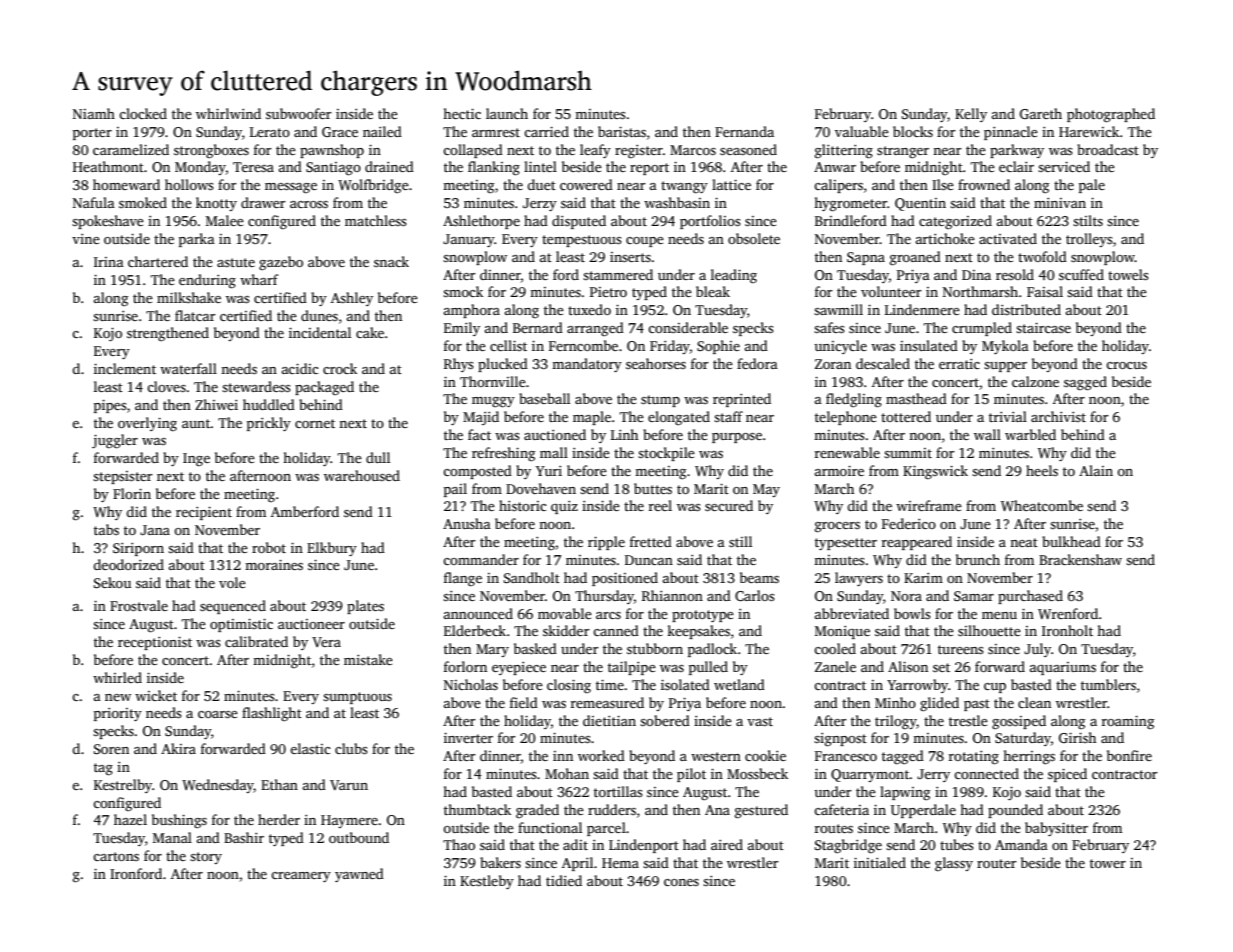 The height and width of the screenshot is (952, 1233). Describe the element at coordinates (352, 299) in the screenshot. I see `Ashley` at that location.
